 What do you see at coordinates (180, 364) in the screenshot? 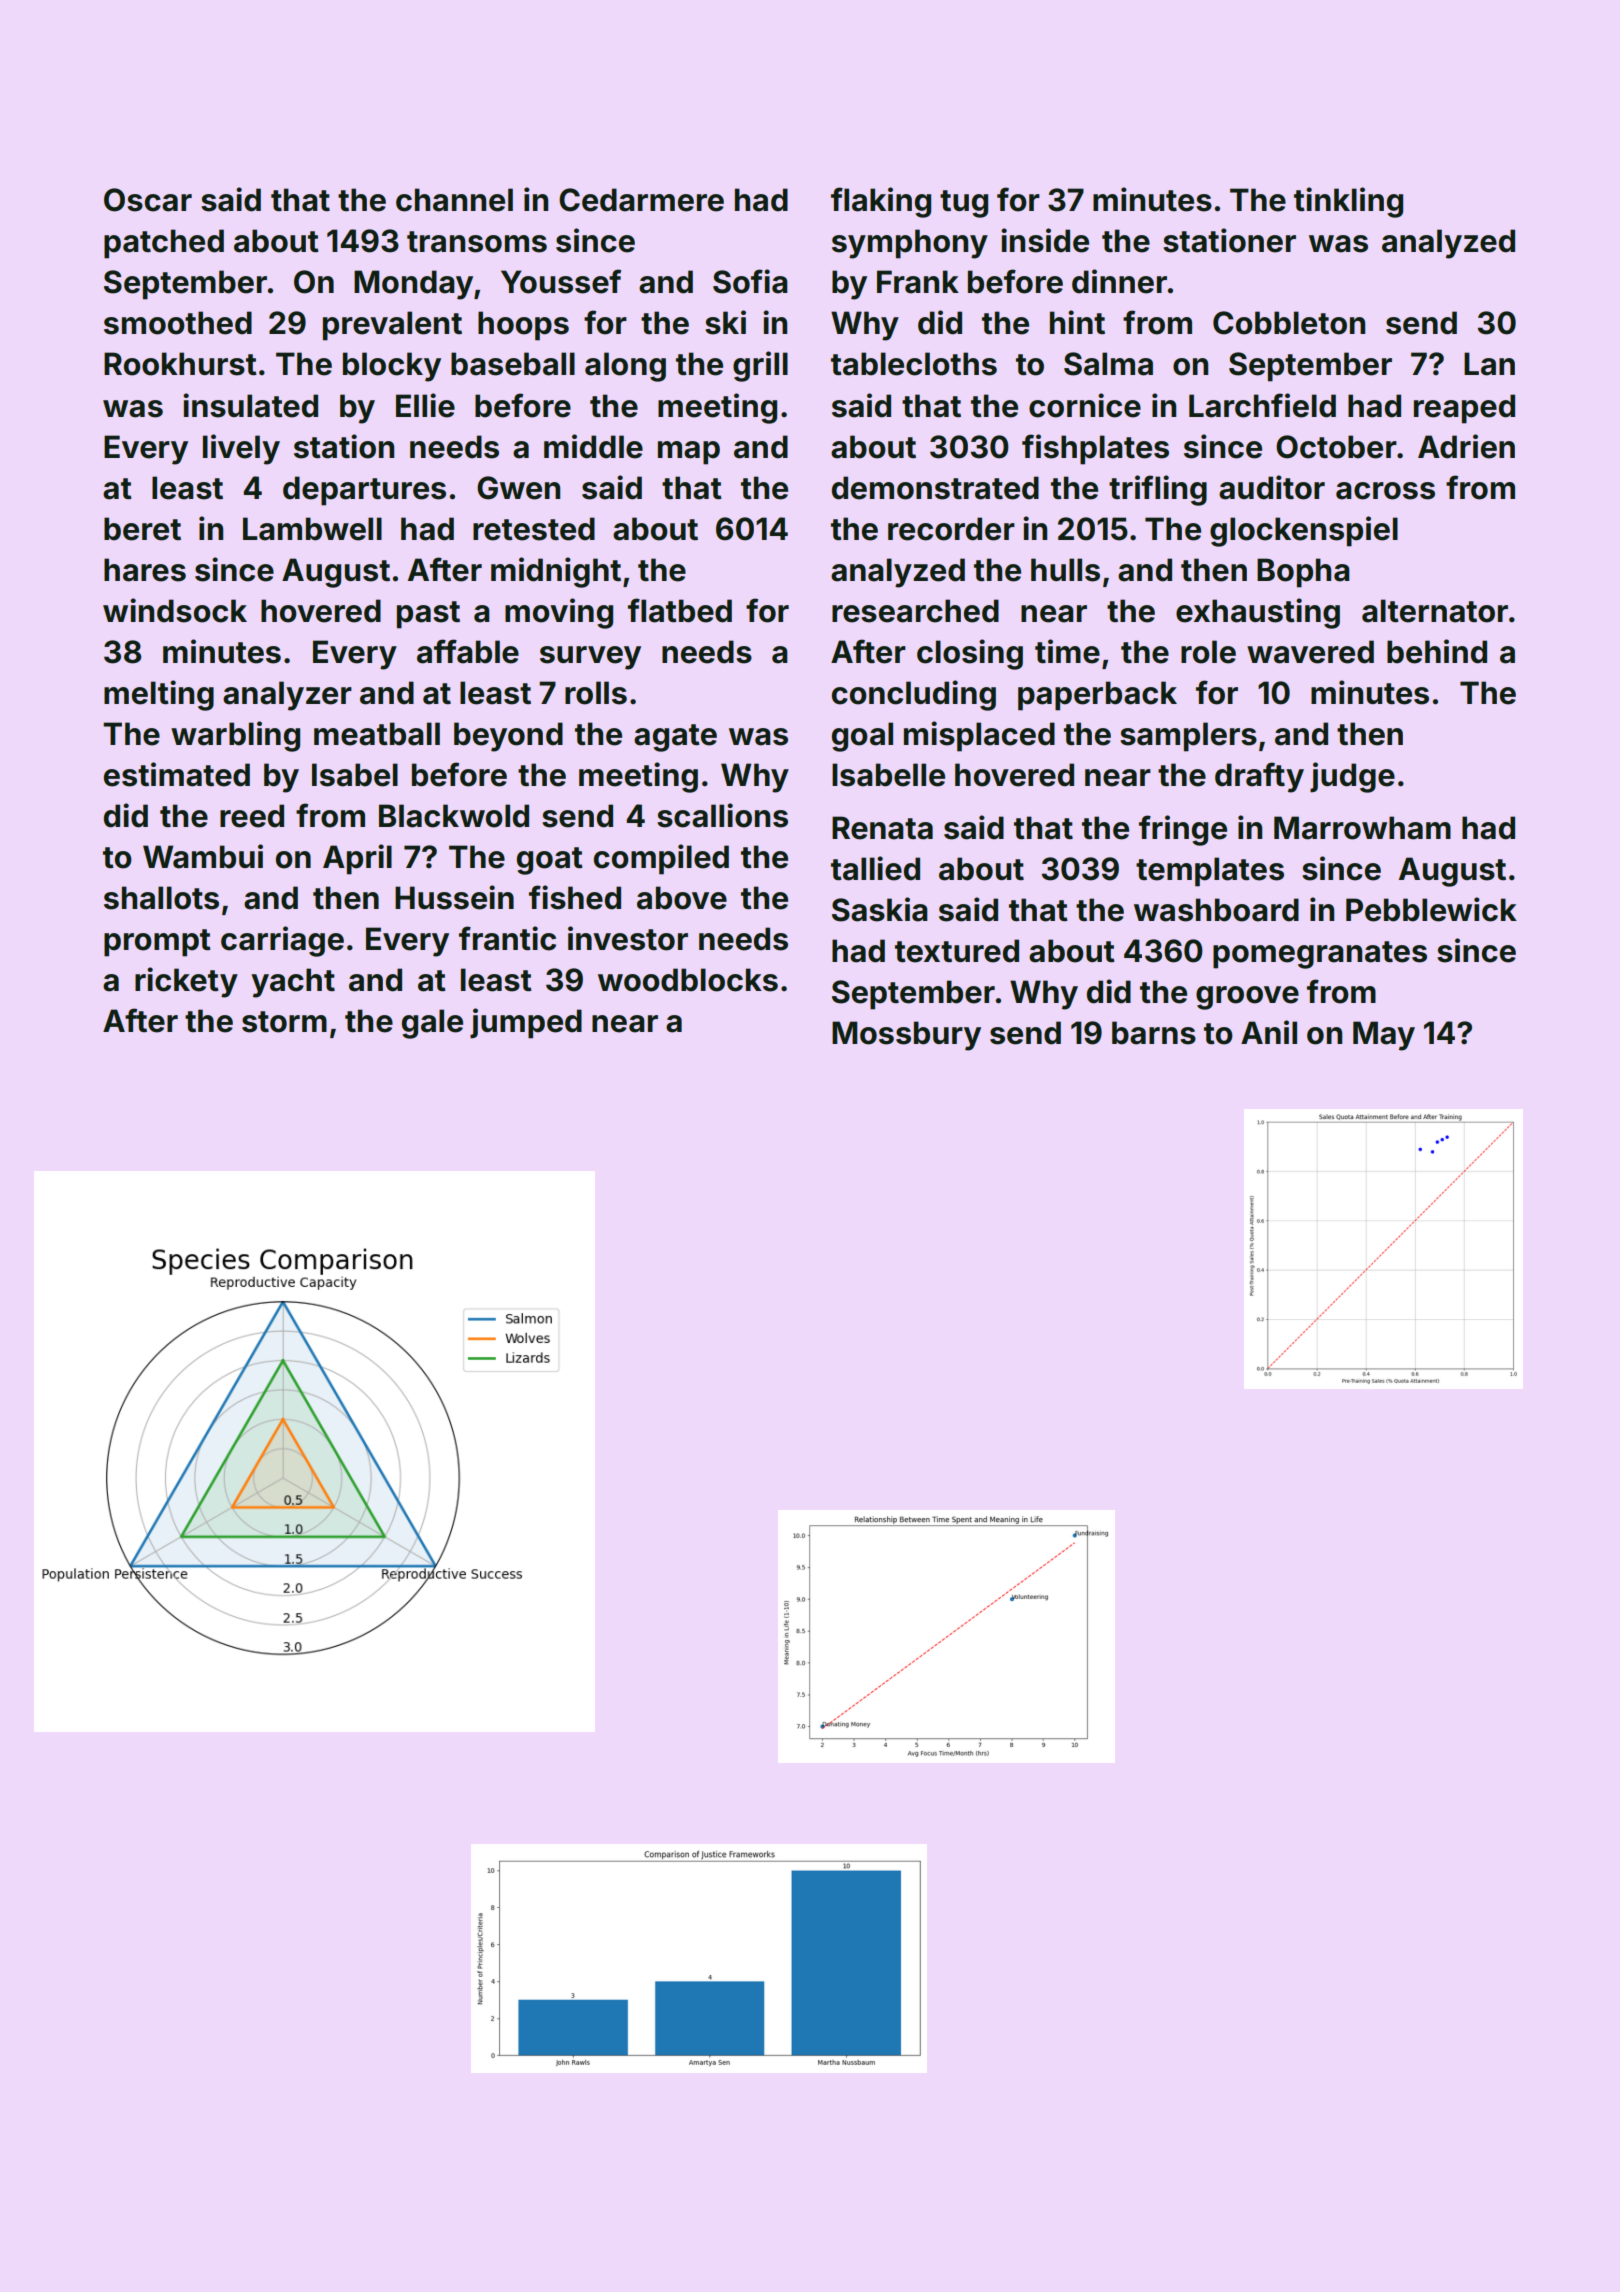
I see `Rookhurst` at bounding box center [180, 364].
